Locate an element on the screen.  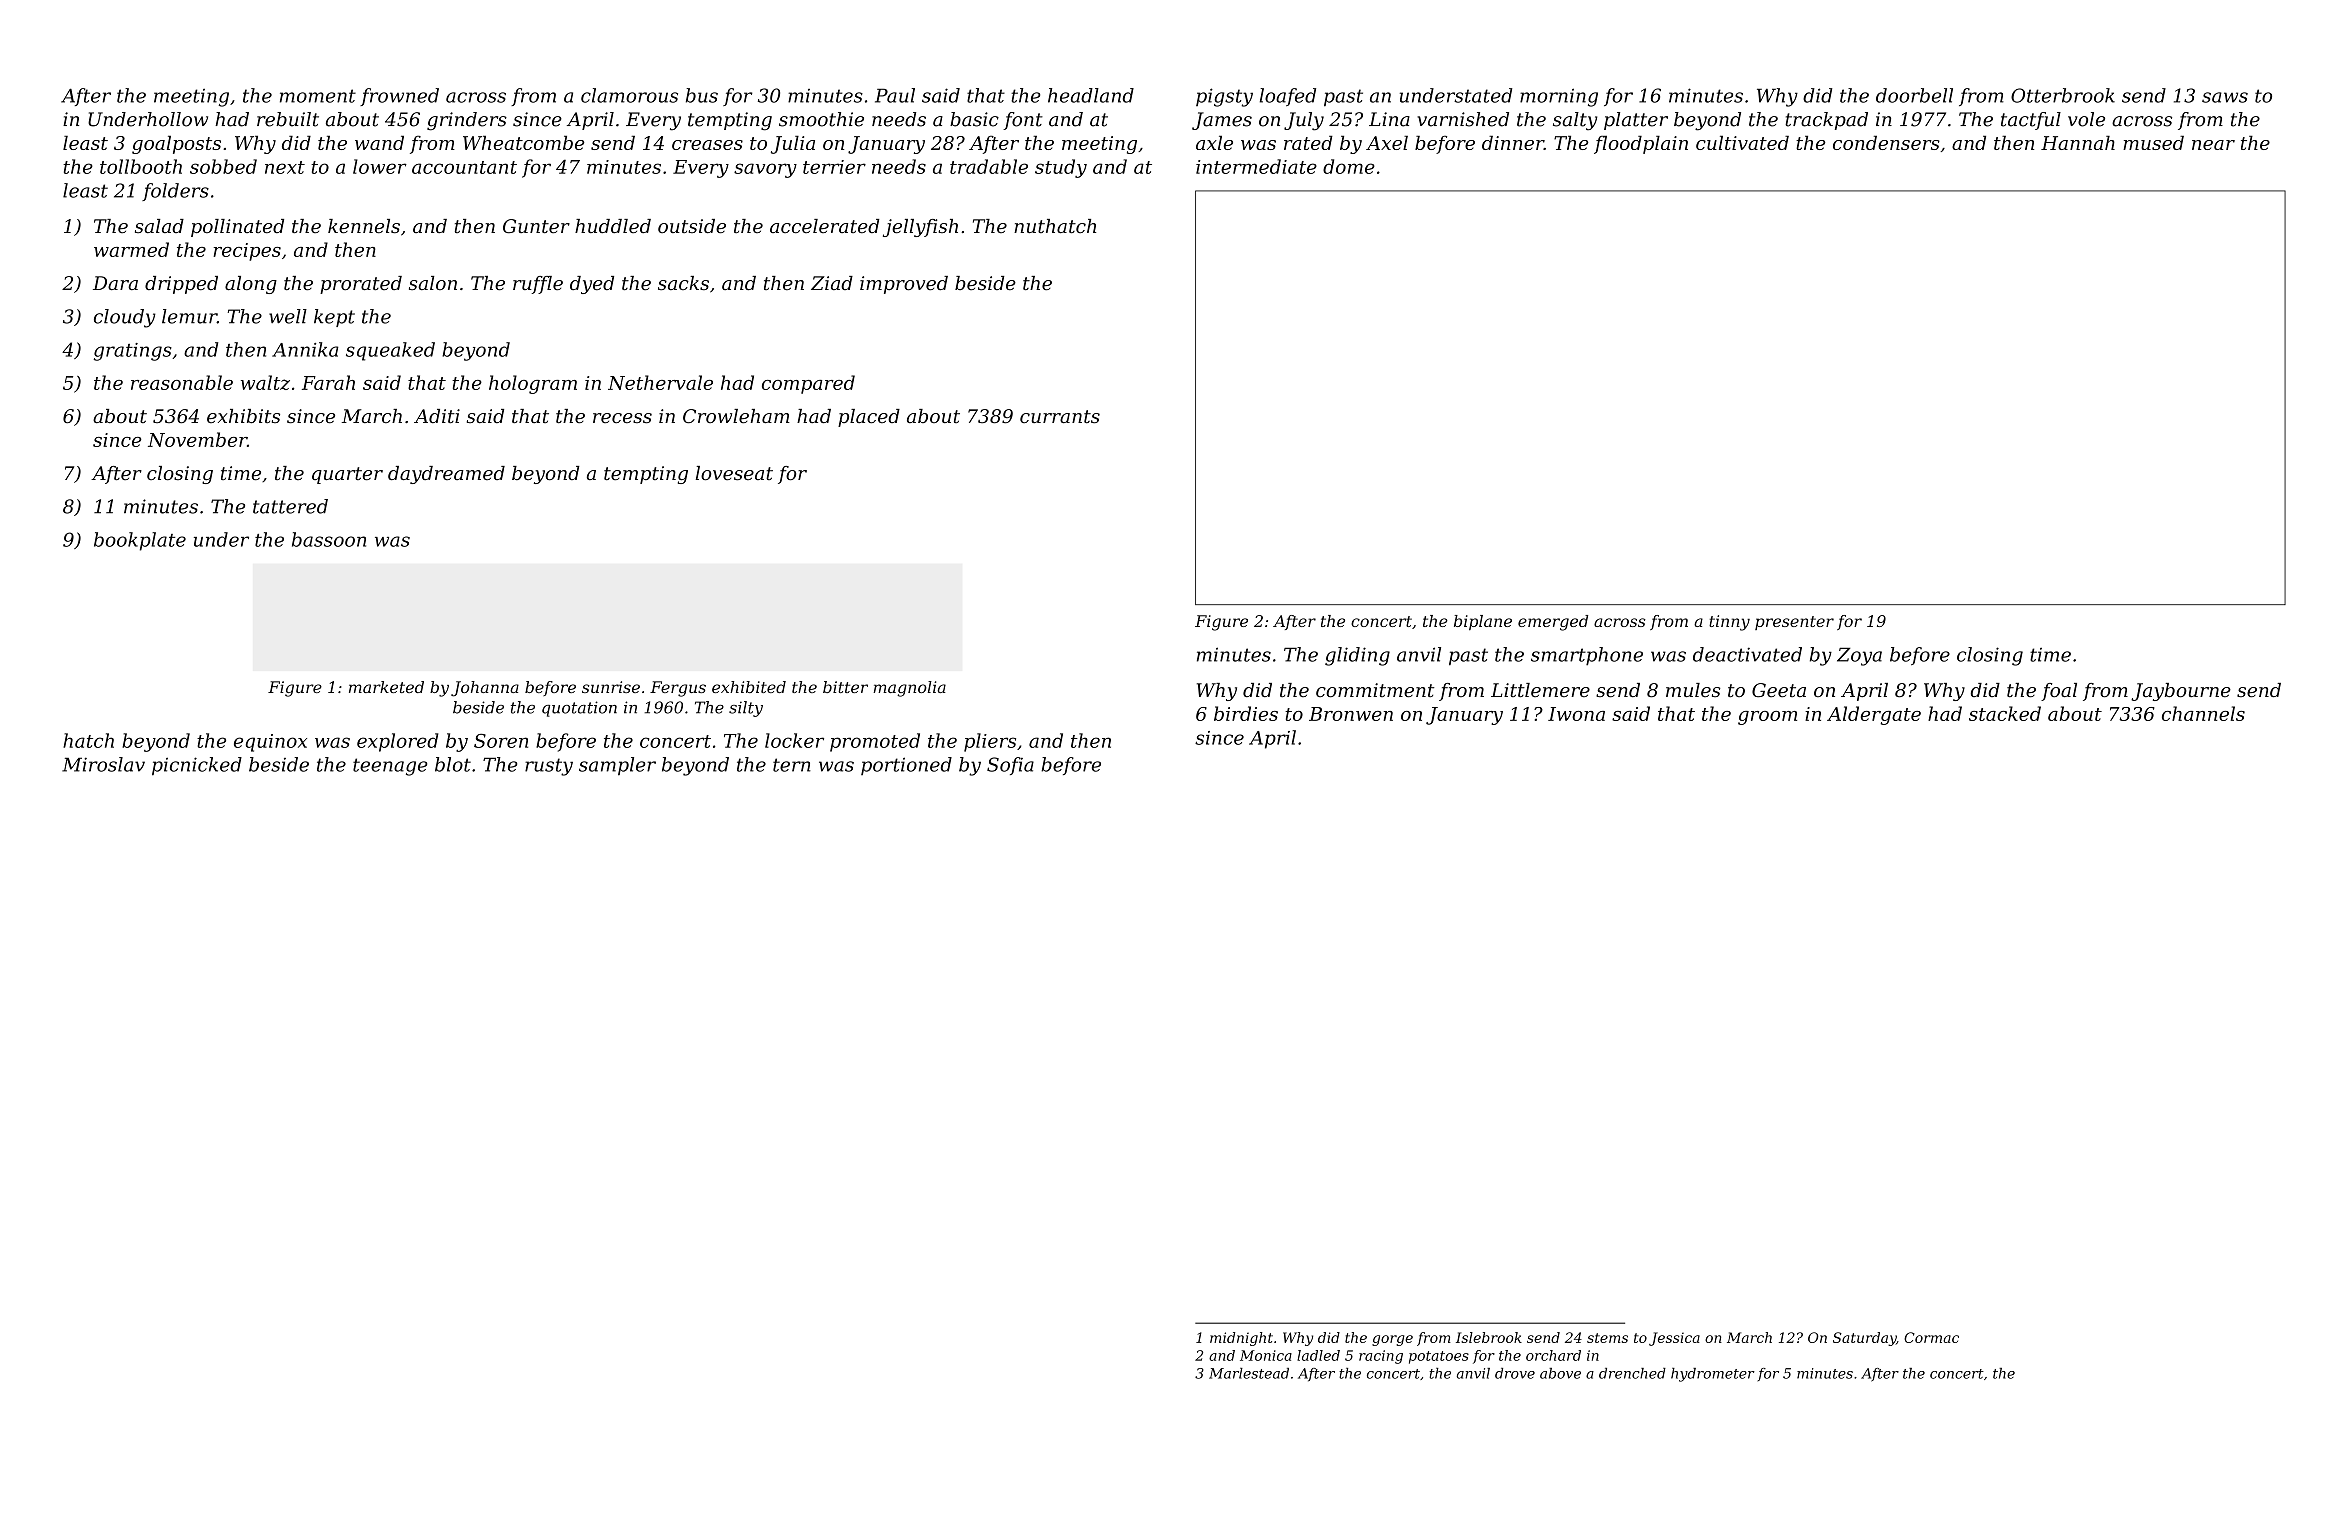
Marlestead is located at coordinates (1249, 1373).
